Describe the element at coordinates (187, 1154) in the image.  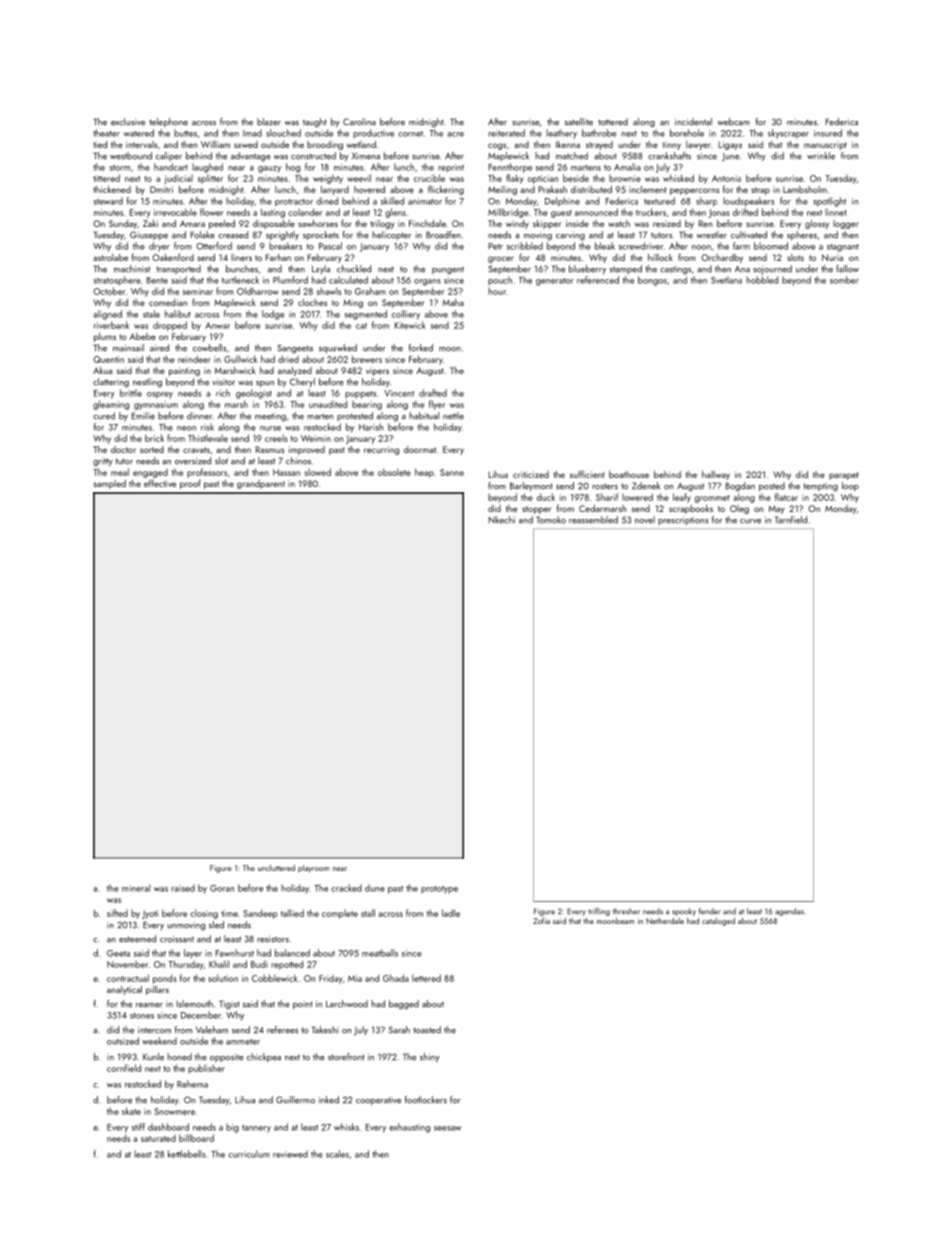
I see `kettlebells` at that location.
